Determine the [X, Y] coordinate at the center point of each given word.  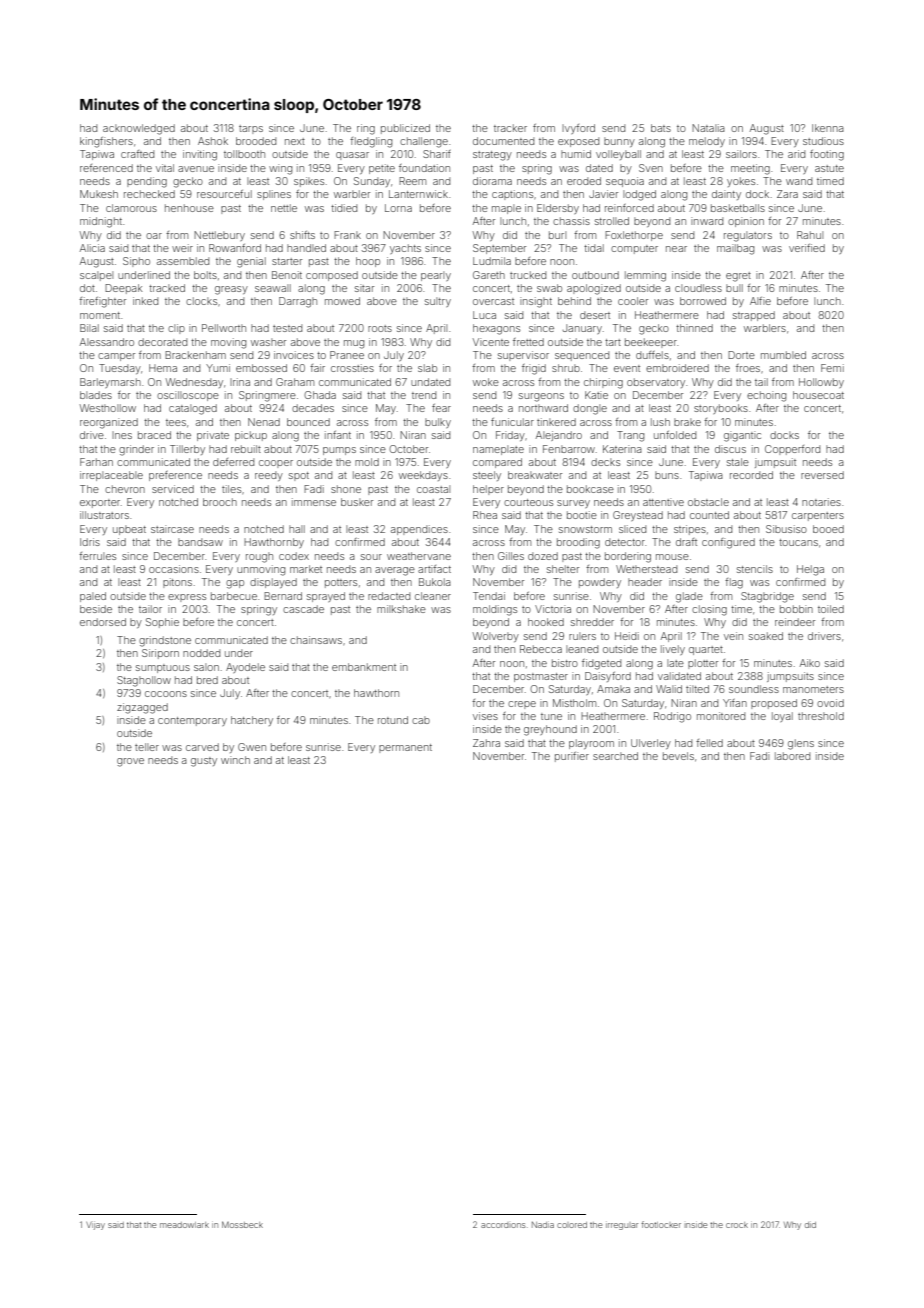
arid [796, 154]
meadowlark [184, 1225]
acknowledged [139, 129]
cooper [276, 464]
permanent [405, 748]
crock [737, 1225]
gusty [204, 762]
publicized [405, 129]
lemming [645, 276]
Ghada [320, 395]
